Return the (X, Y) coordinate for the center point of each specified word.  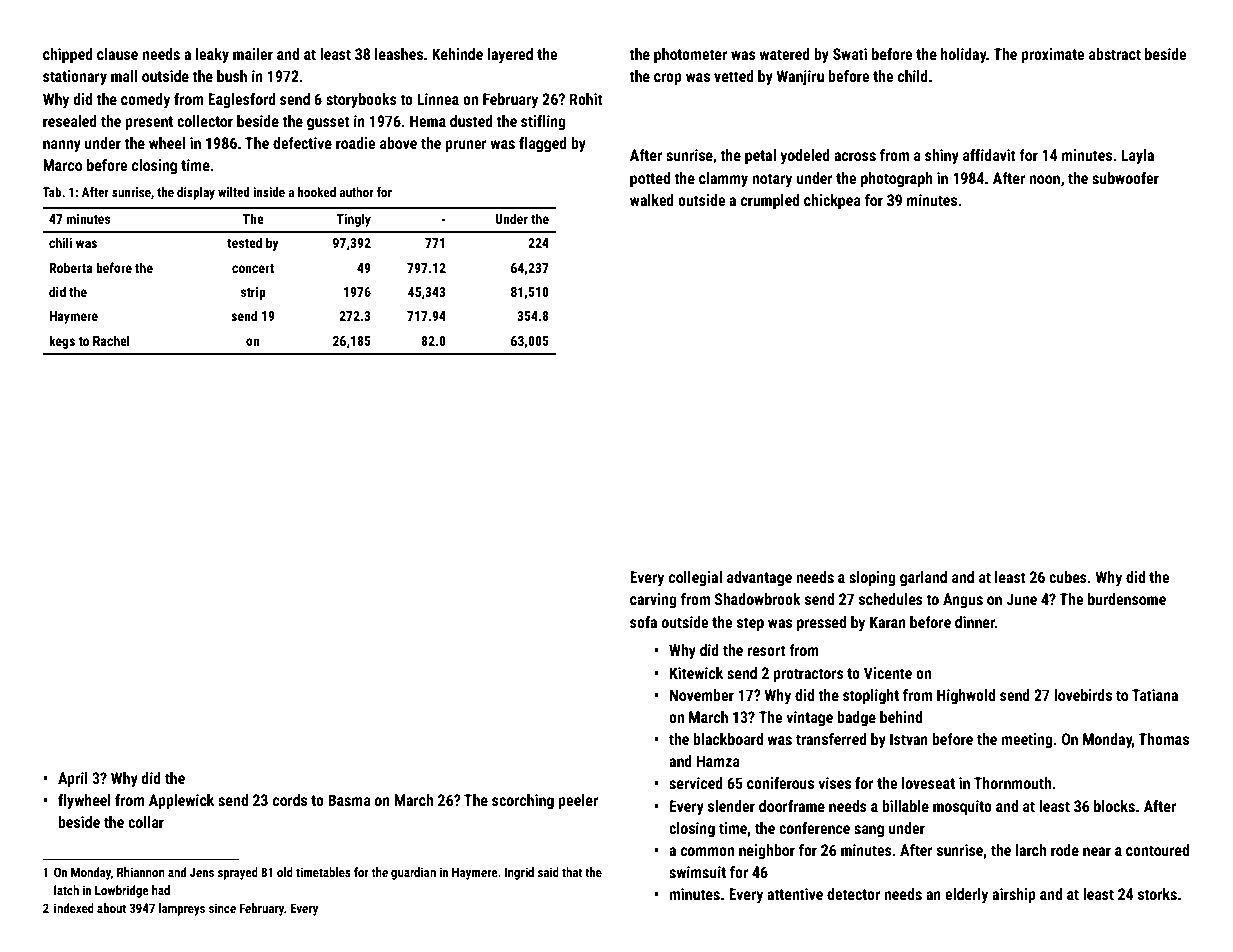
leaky (212, 55)
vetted (734, 76)
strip (253, 293)
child (913, 76)
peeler (578, 802)
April (73, 780)
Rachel (111, 340)
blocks (1114, 806)
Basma (349, 800)
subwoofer (1125, 178)
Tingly (353, 220)
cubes (1068, 577)
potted (650, 180)
